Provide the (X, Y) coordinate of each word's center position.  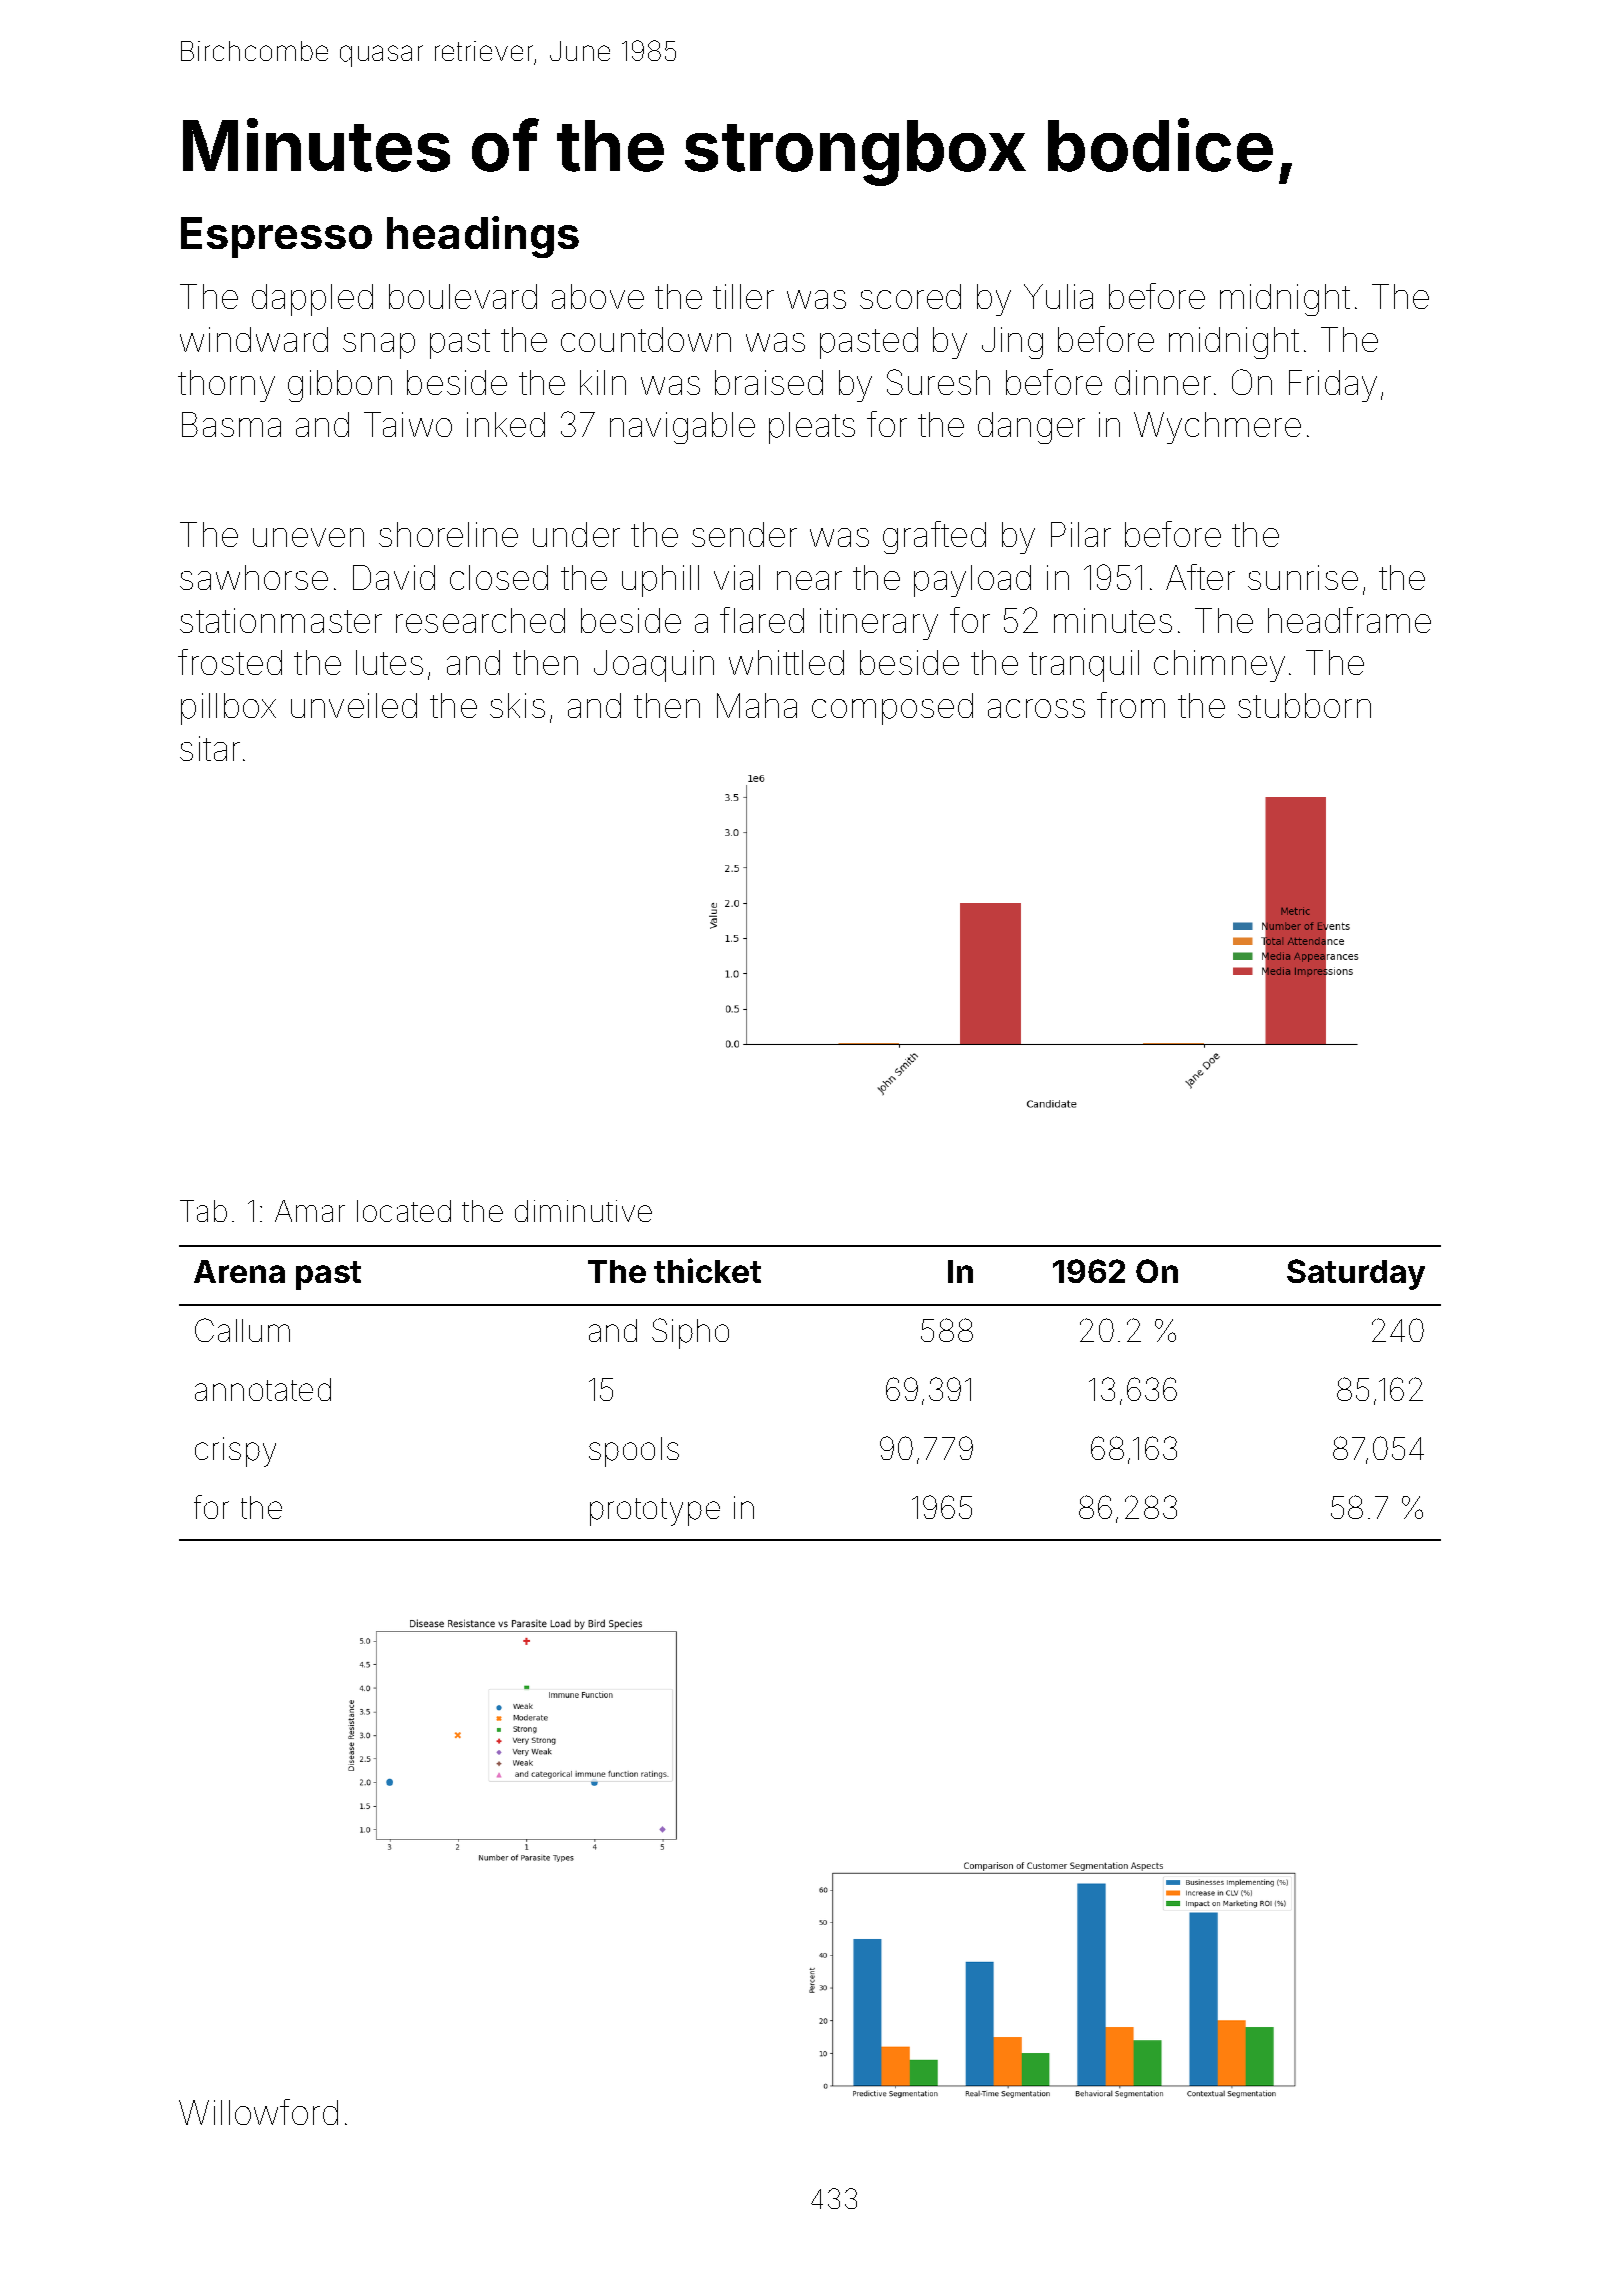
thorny (226, 386)
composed (892, 709)
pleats (812, 428)
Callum (242, 1330)
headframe (1349, 620)
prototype (655, 1512)
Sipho (690, 1333)
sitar (210, 748)
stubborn (1304, 705)
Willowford (258, 2112)
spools (634, 1452)
